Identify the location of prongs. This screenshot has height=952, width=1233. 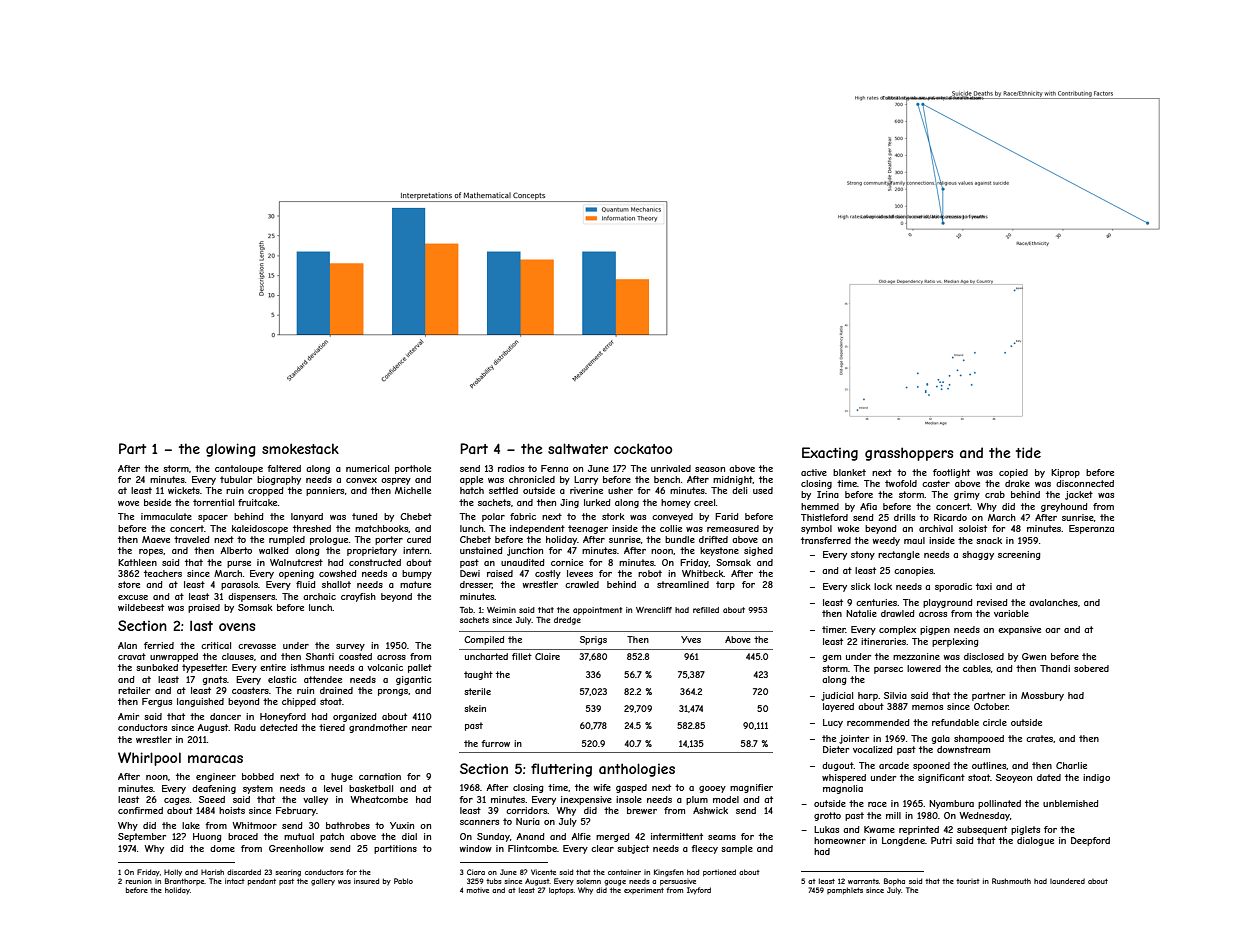
(393, 692).
